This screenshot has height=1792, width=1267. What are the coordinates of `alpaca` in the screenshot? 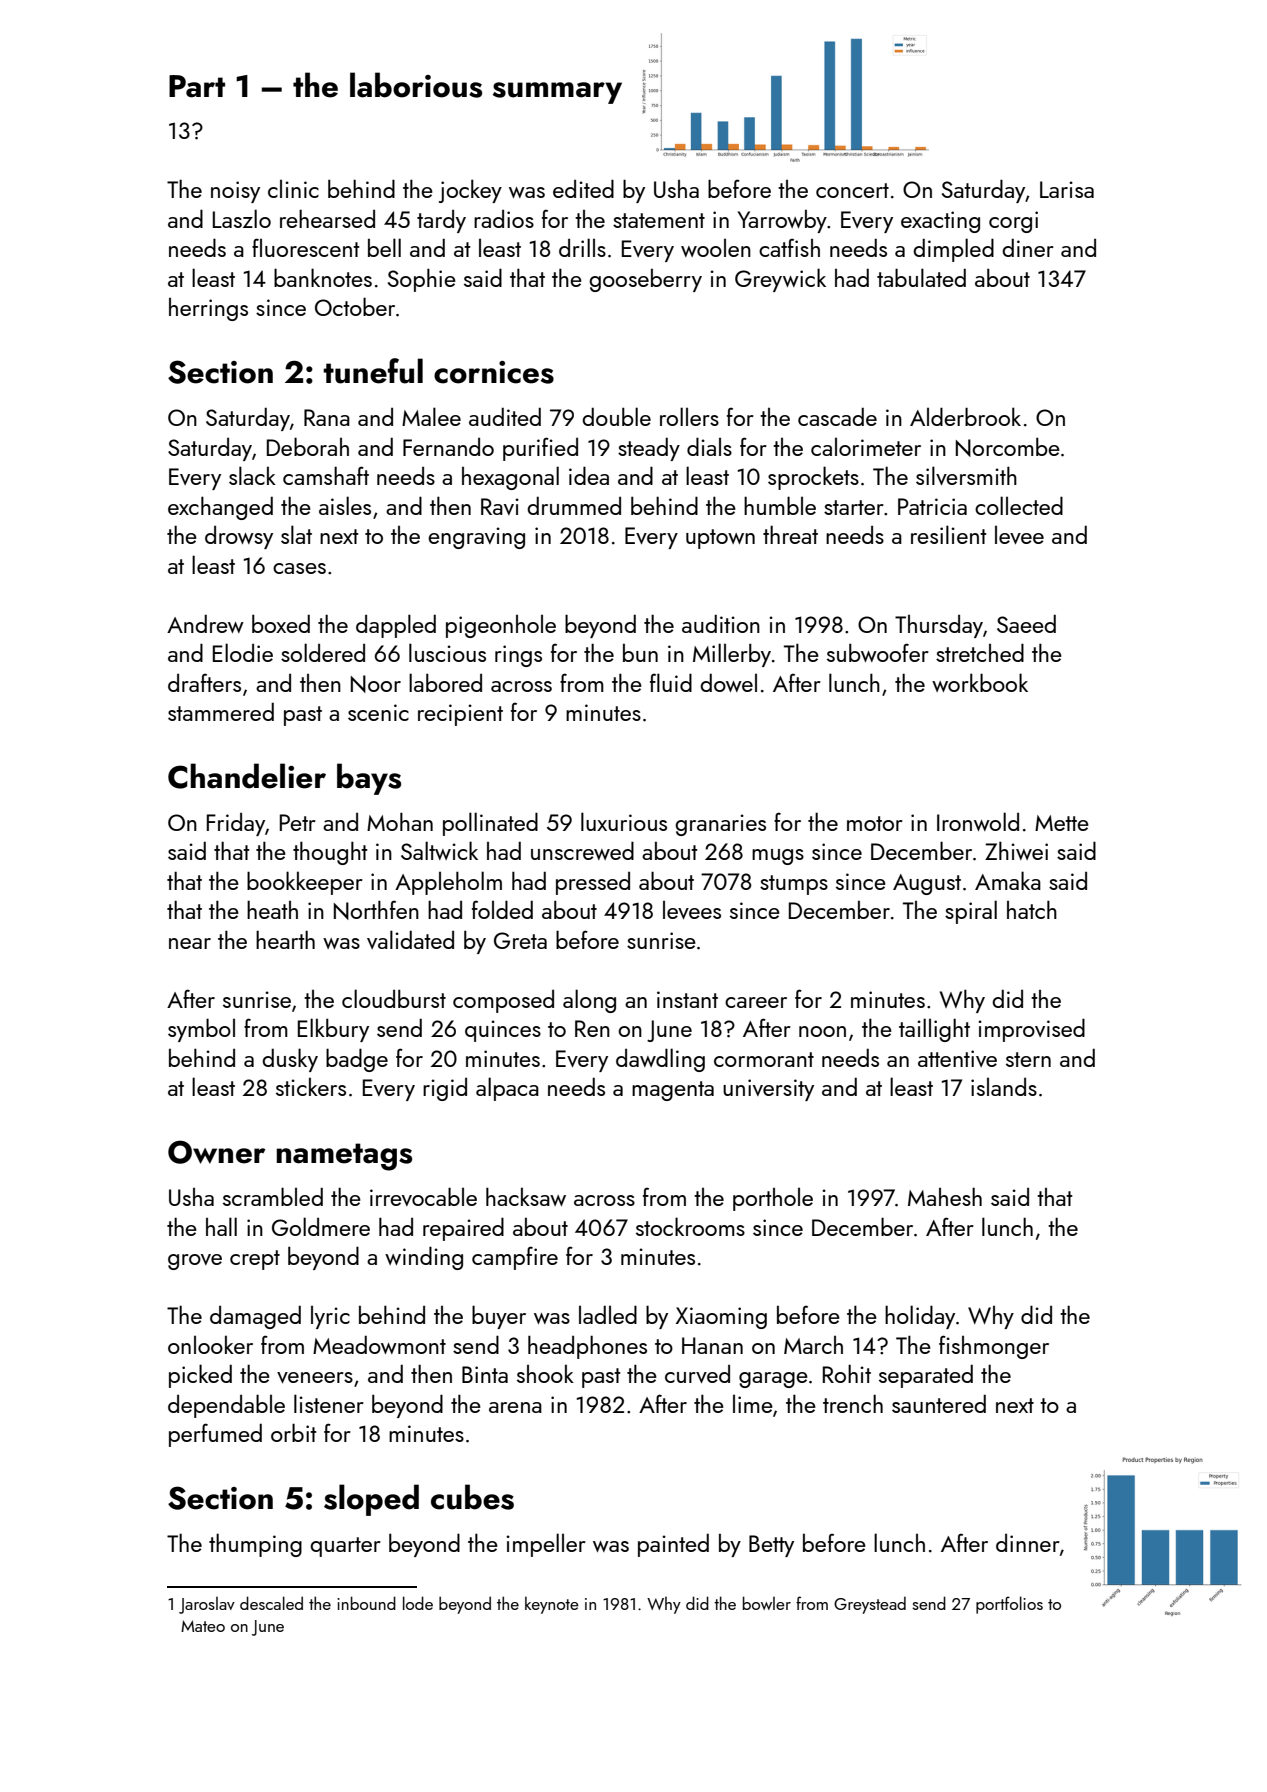 It's located at (507, 1089).
